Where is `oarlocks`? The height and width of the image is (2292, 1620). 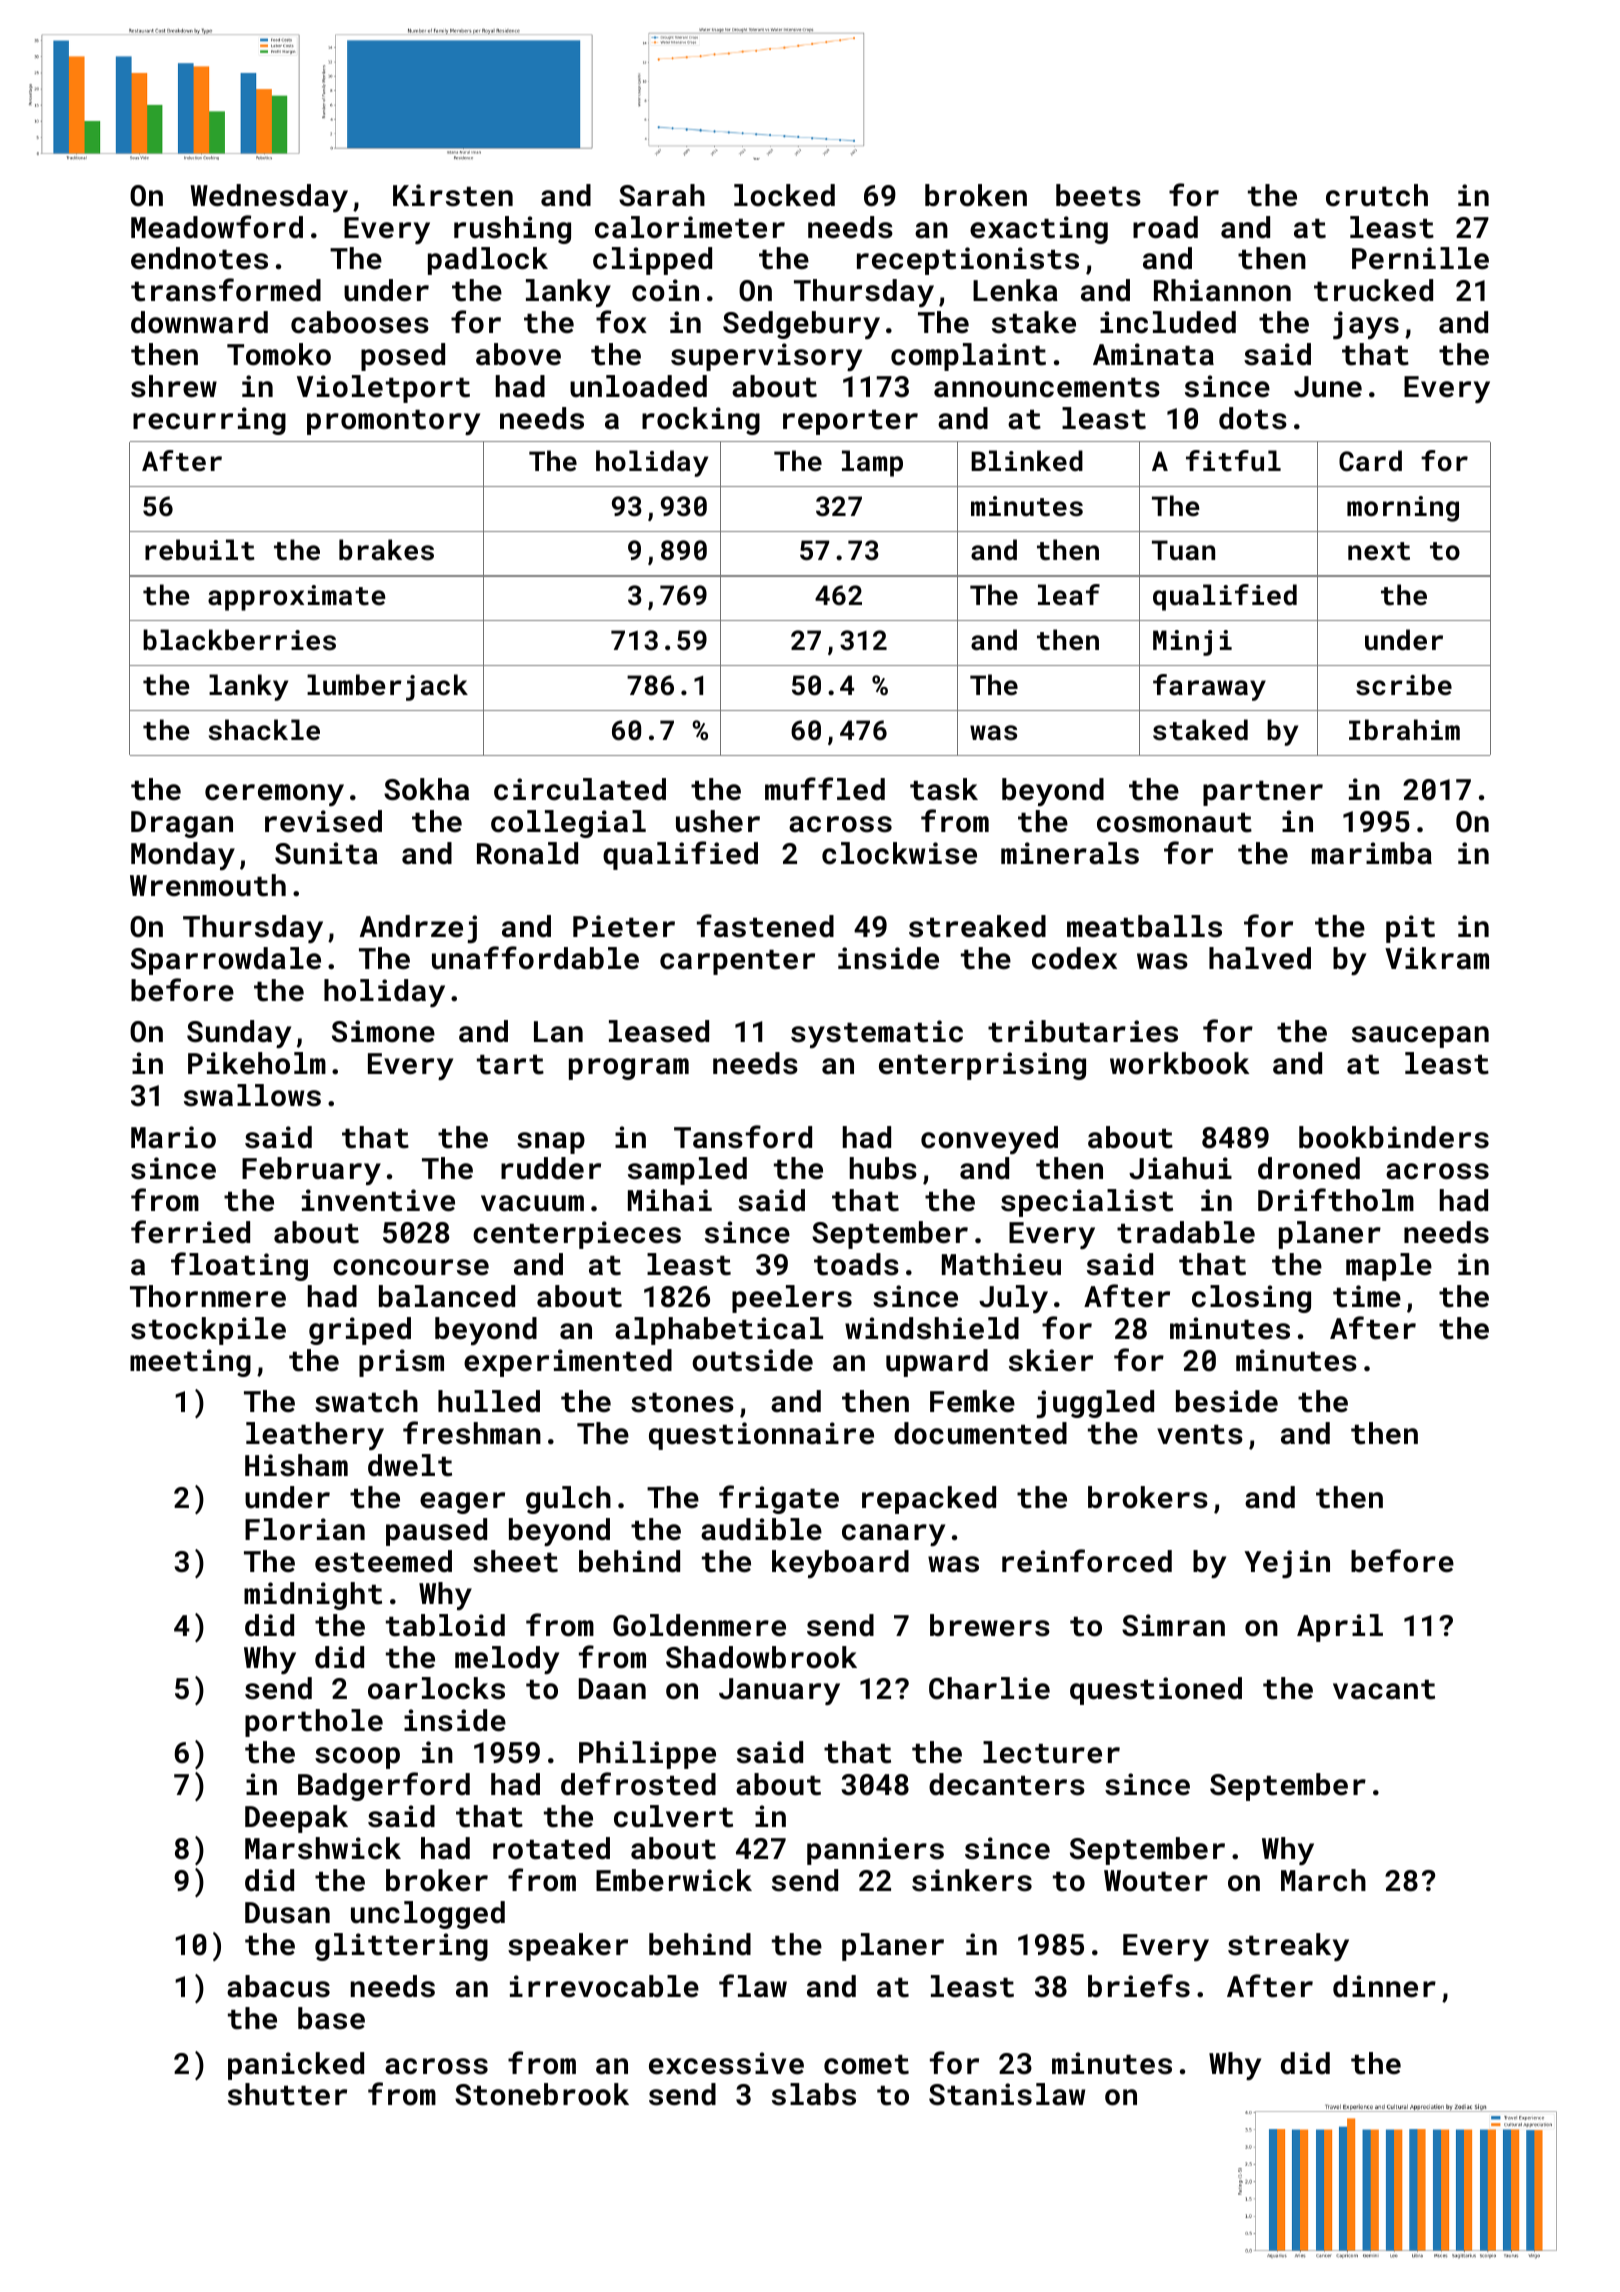 oarlocks is located at coordinates (436, 1688).
